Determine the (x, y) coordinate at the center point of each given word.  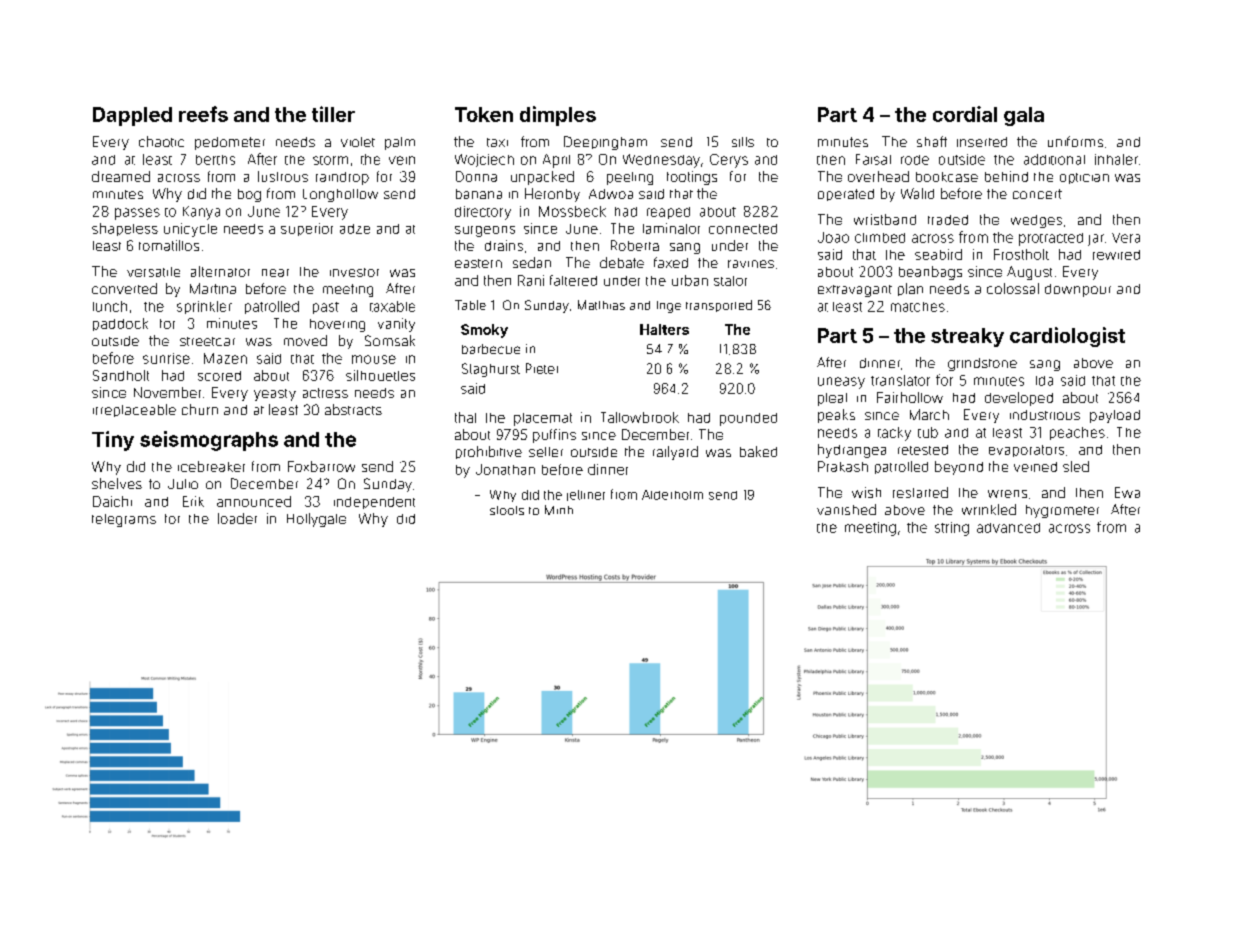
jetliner (586, 495)
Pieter (542, 368)
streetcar (207, 341)
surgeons (485, 231)
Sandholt (121, 375)
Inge (669, 307)
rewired (1116, 255)
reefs (203, 114)
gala (1024, 116)
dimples (558, 116)
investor (354, 272)
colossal (1013, 288)
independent (374, 503)
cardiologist (1067, 337)
